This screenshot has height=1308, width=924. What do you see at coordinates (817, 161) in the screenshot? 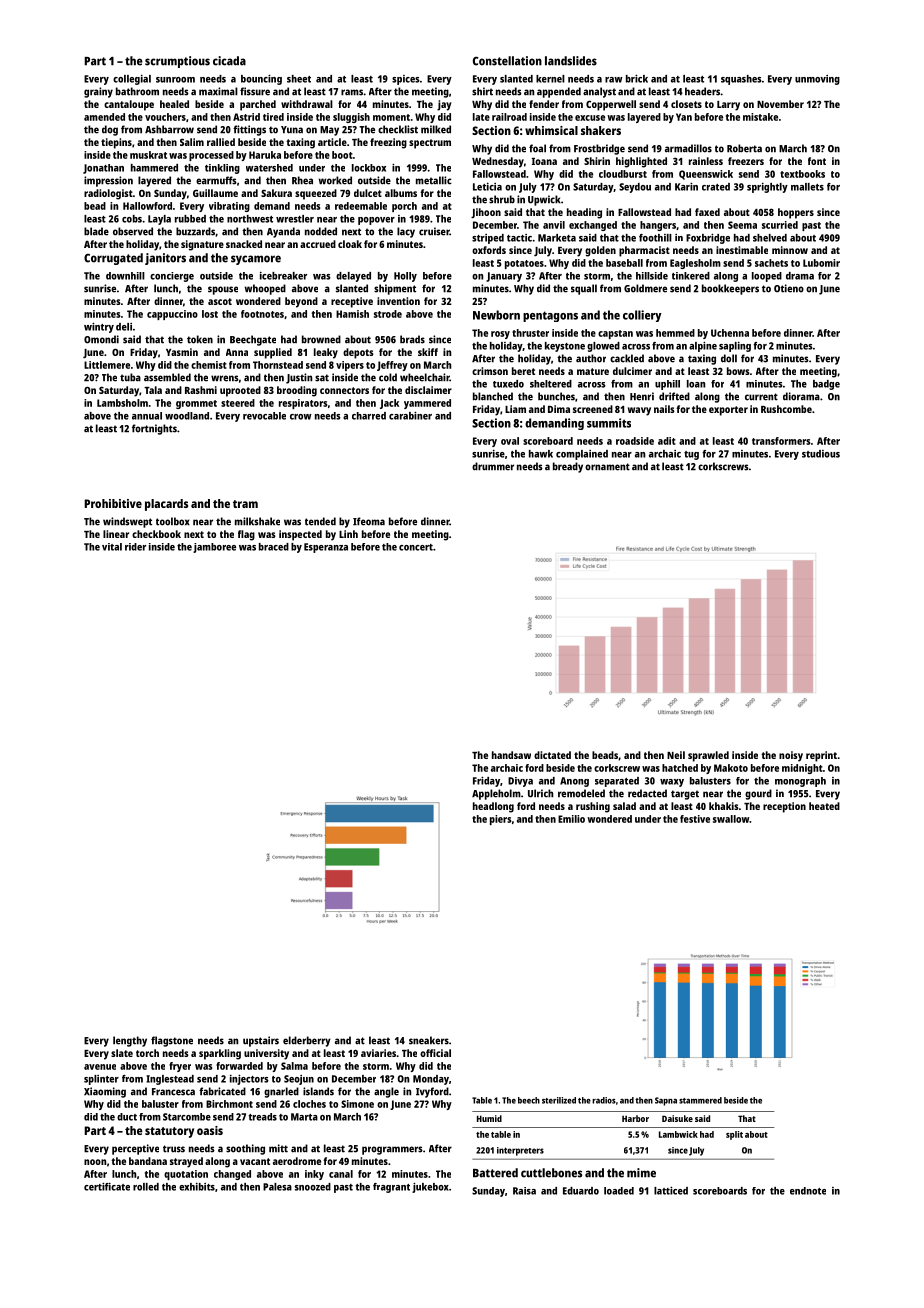
I see `font` at bounding box center [817, 161].
